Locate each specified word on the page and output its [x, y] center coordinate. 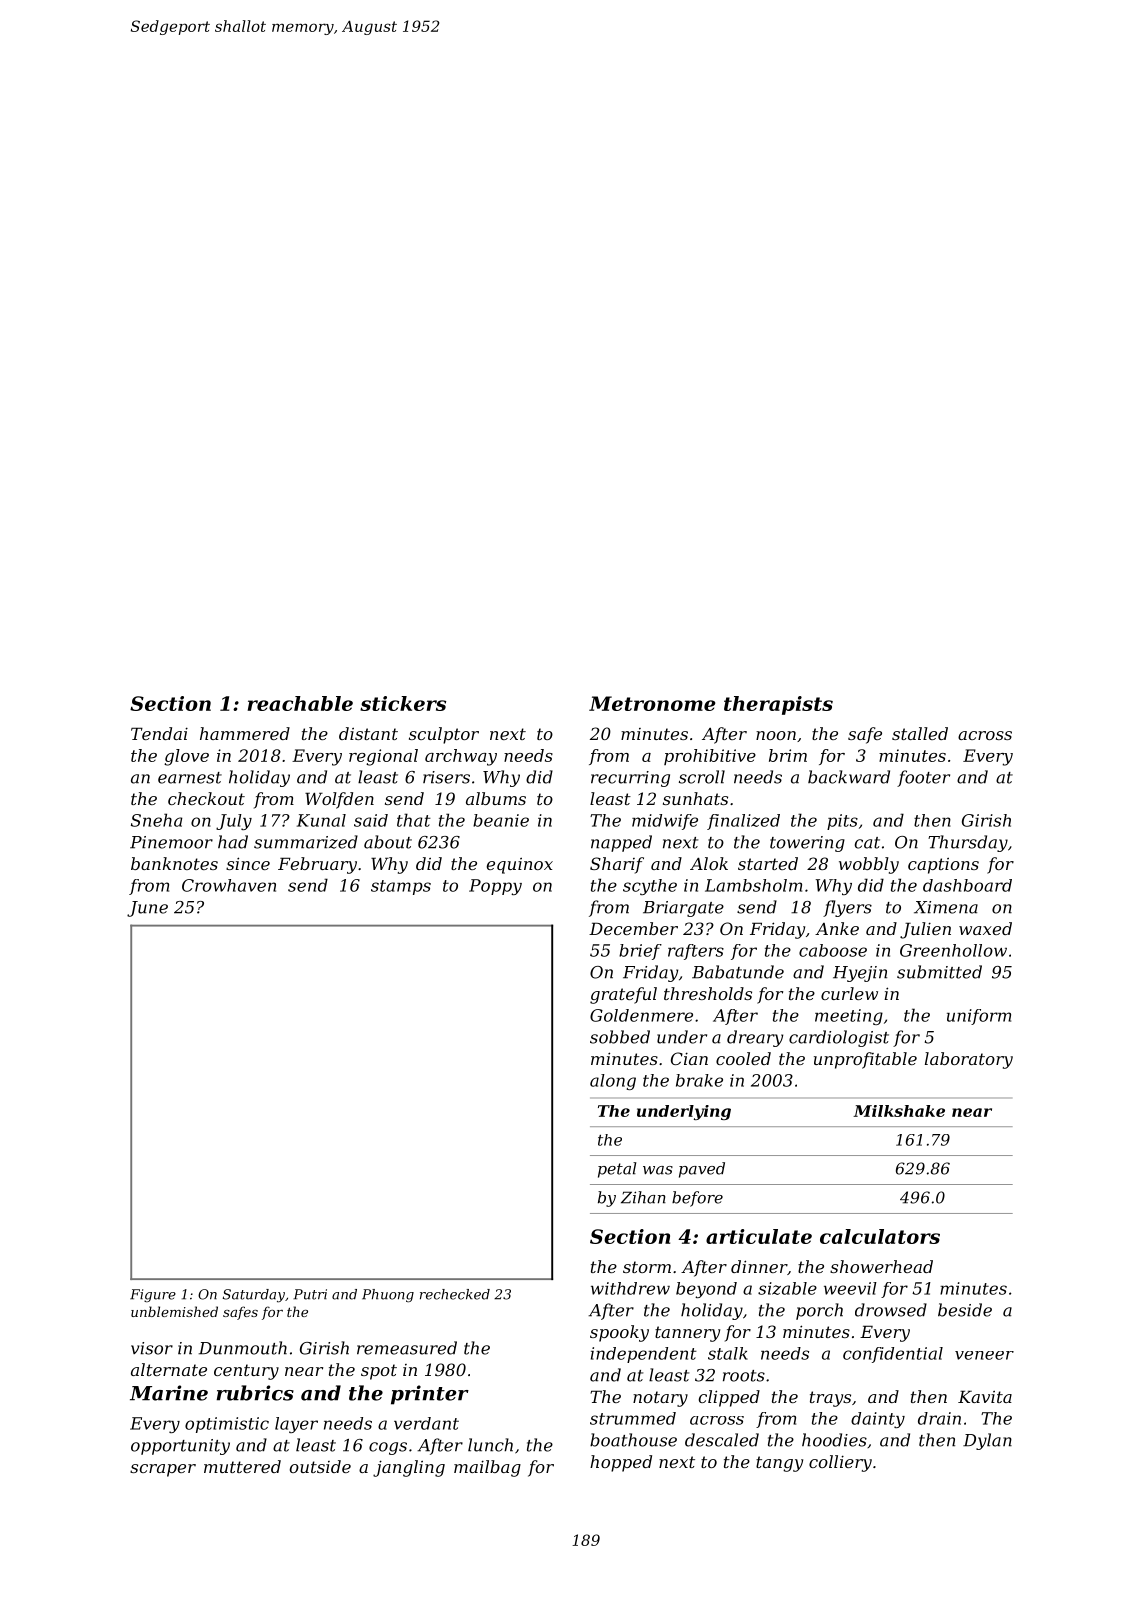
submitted [939, 972]
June [147, 909]
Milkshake [899, 1111]
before [697, 1199]
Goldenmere [641, 1015]
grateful [623, 995]
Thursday [968, 843]
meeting [849, 1017]
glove [186, 757]
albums [496, 798]
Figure [153, 1295]
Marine [169, 1393]
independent [644, 1355]
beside [965, 1310]
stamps [401, 887]
